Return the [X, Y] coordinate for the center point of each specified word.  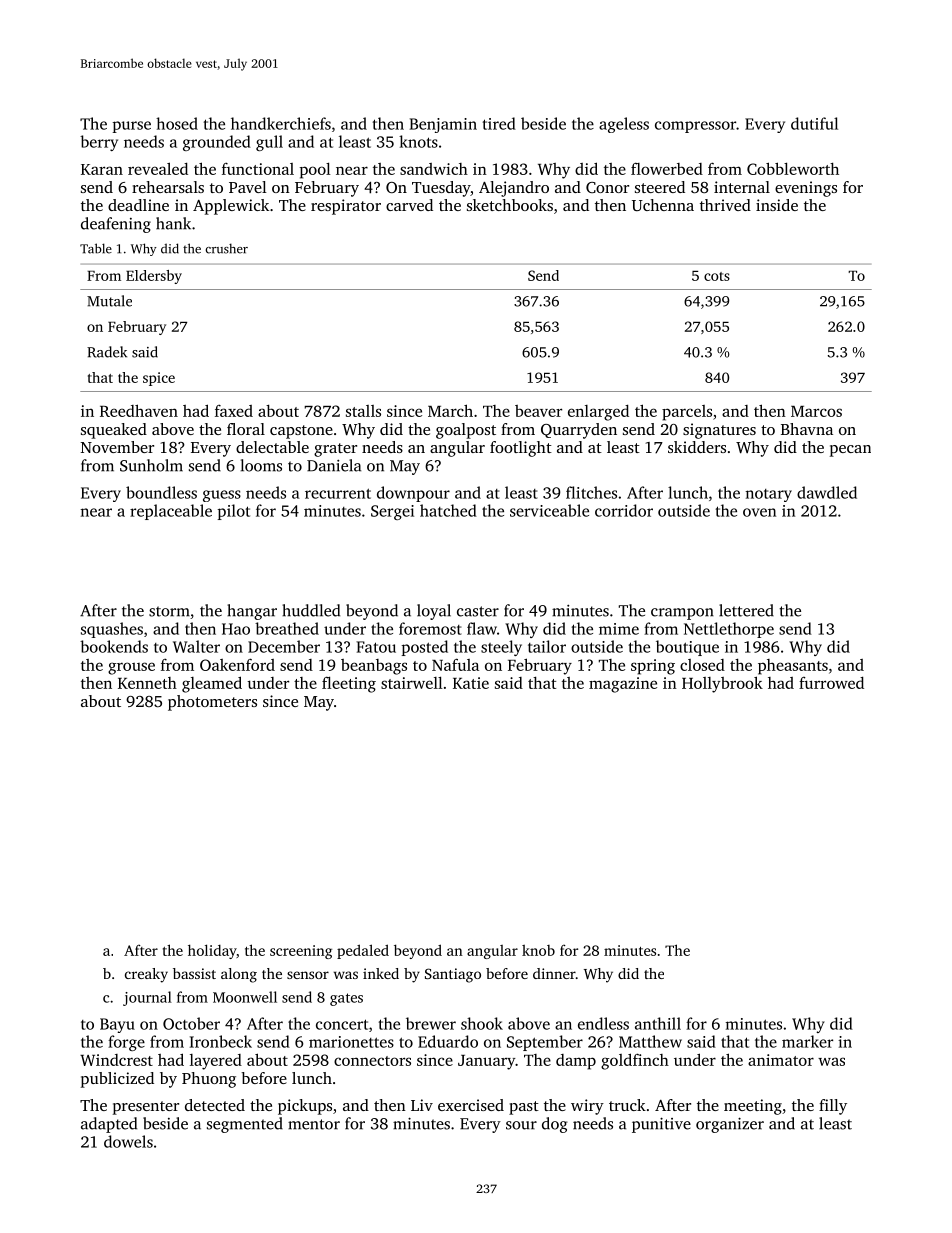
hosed [177, 123]
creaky [146, 975]
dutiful [814, 123]
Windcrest [116, 1060]
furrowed [831, 683]
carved [409, 205]
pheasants [793, 667]
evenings [806, 189]
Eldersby [154, 277]
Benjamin [443, 125]
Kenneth [147, 683]
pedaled [363, 951]
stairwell [412, 682]
